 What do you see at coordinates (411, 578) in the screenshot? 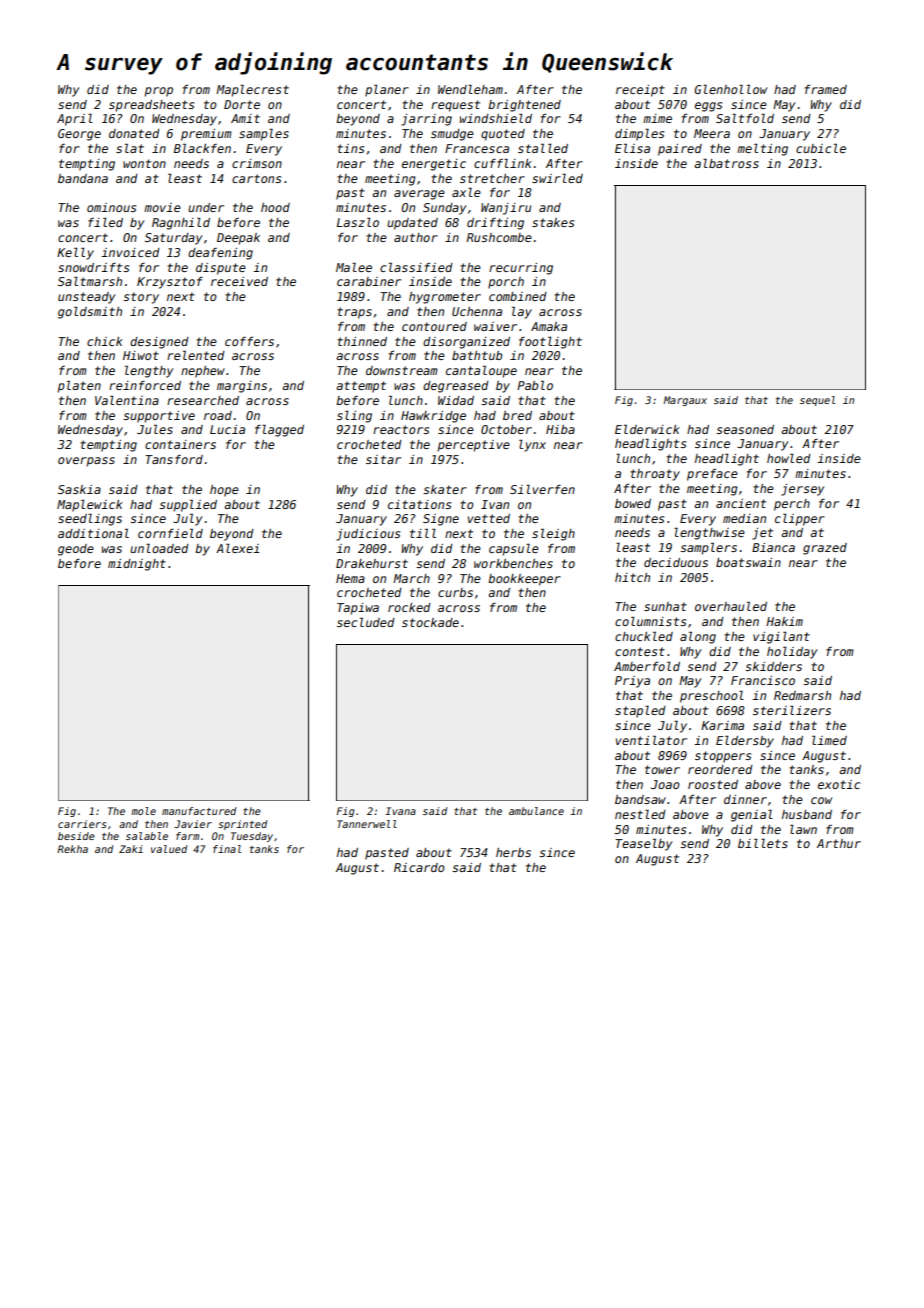
I see `March` at bounding box center [411, 578].
